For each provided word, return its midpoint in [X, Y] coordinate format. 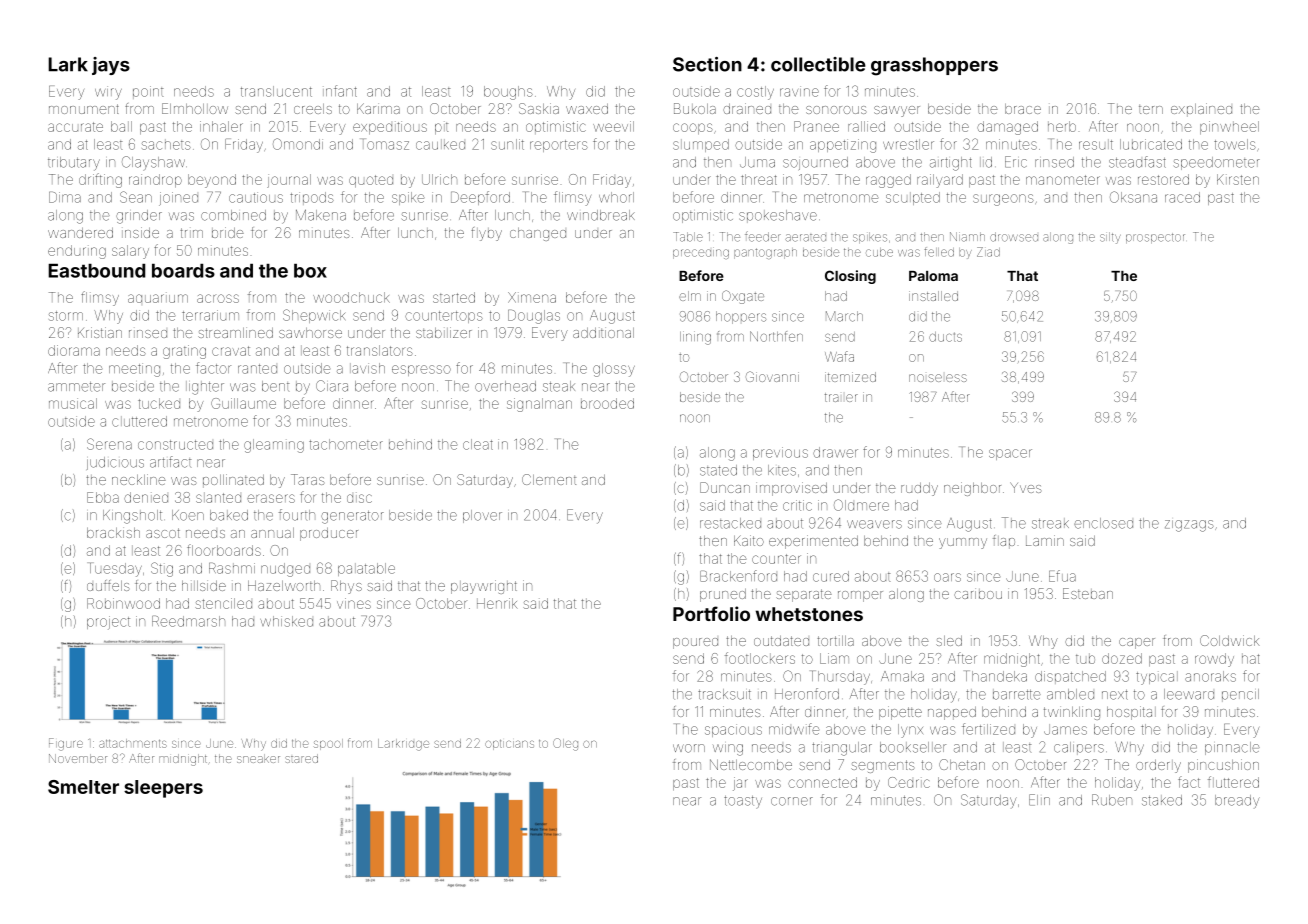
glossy [614, 370]
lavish [367, 368]
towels [1235, 144]
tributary [74, 164]
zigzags [1189, 526]
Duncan [725, 487]
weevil [613, 126]
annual [272, 533]
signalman [539, 405]
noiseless [938, 378]
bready [1237, 801]
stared [301, 758]
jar [740, 784]
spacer [1010, 454]
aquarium [158, 298]
